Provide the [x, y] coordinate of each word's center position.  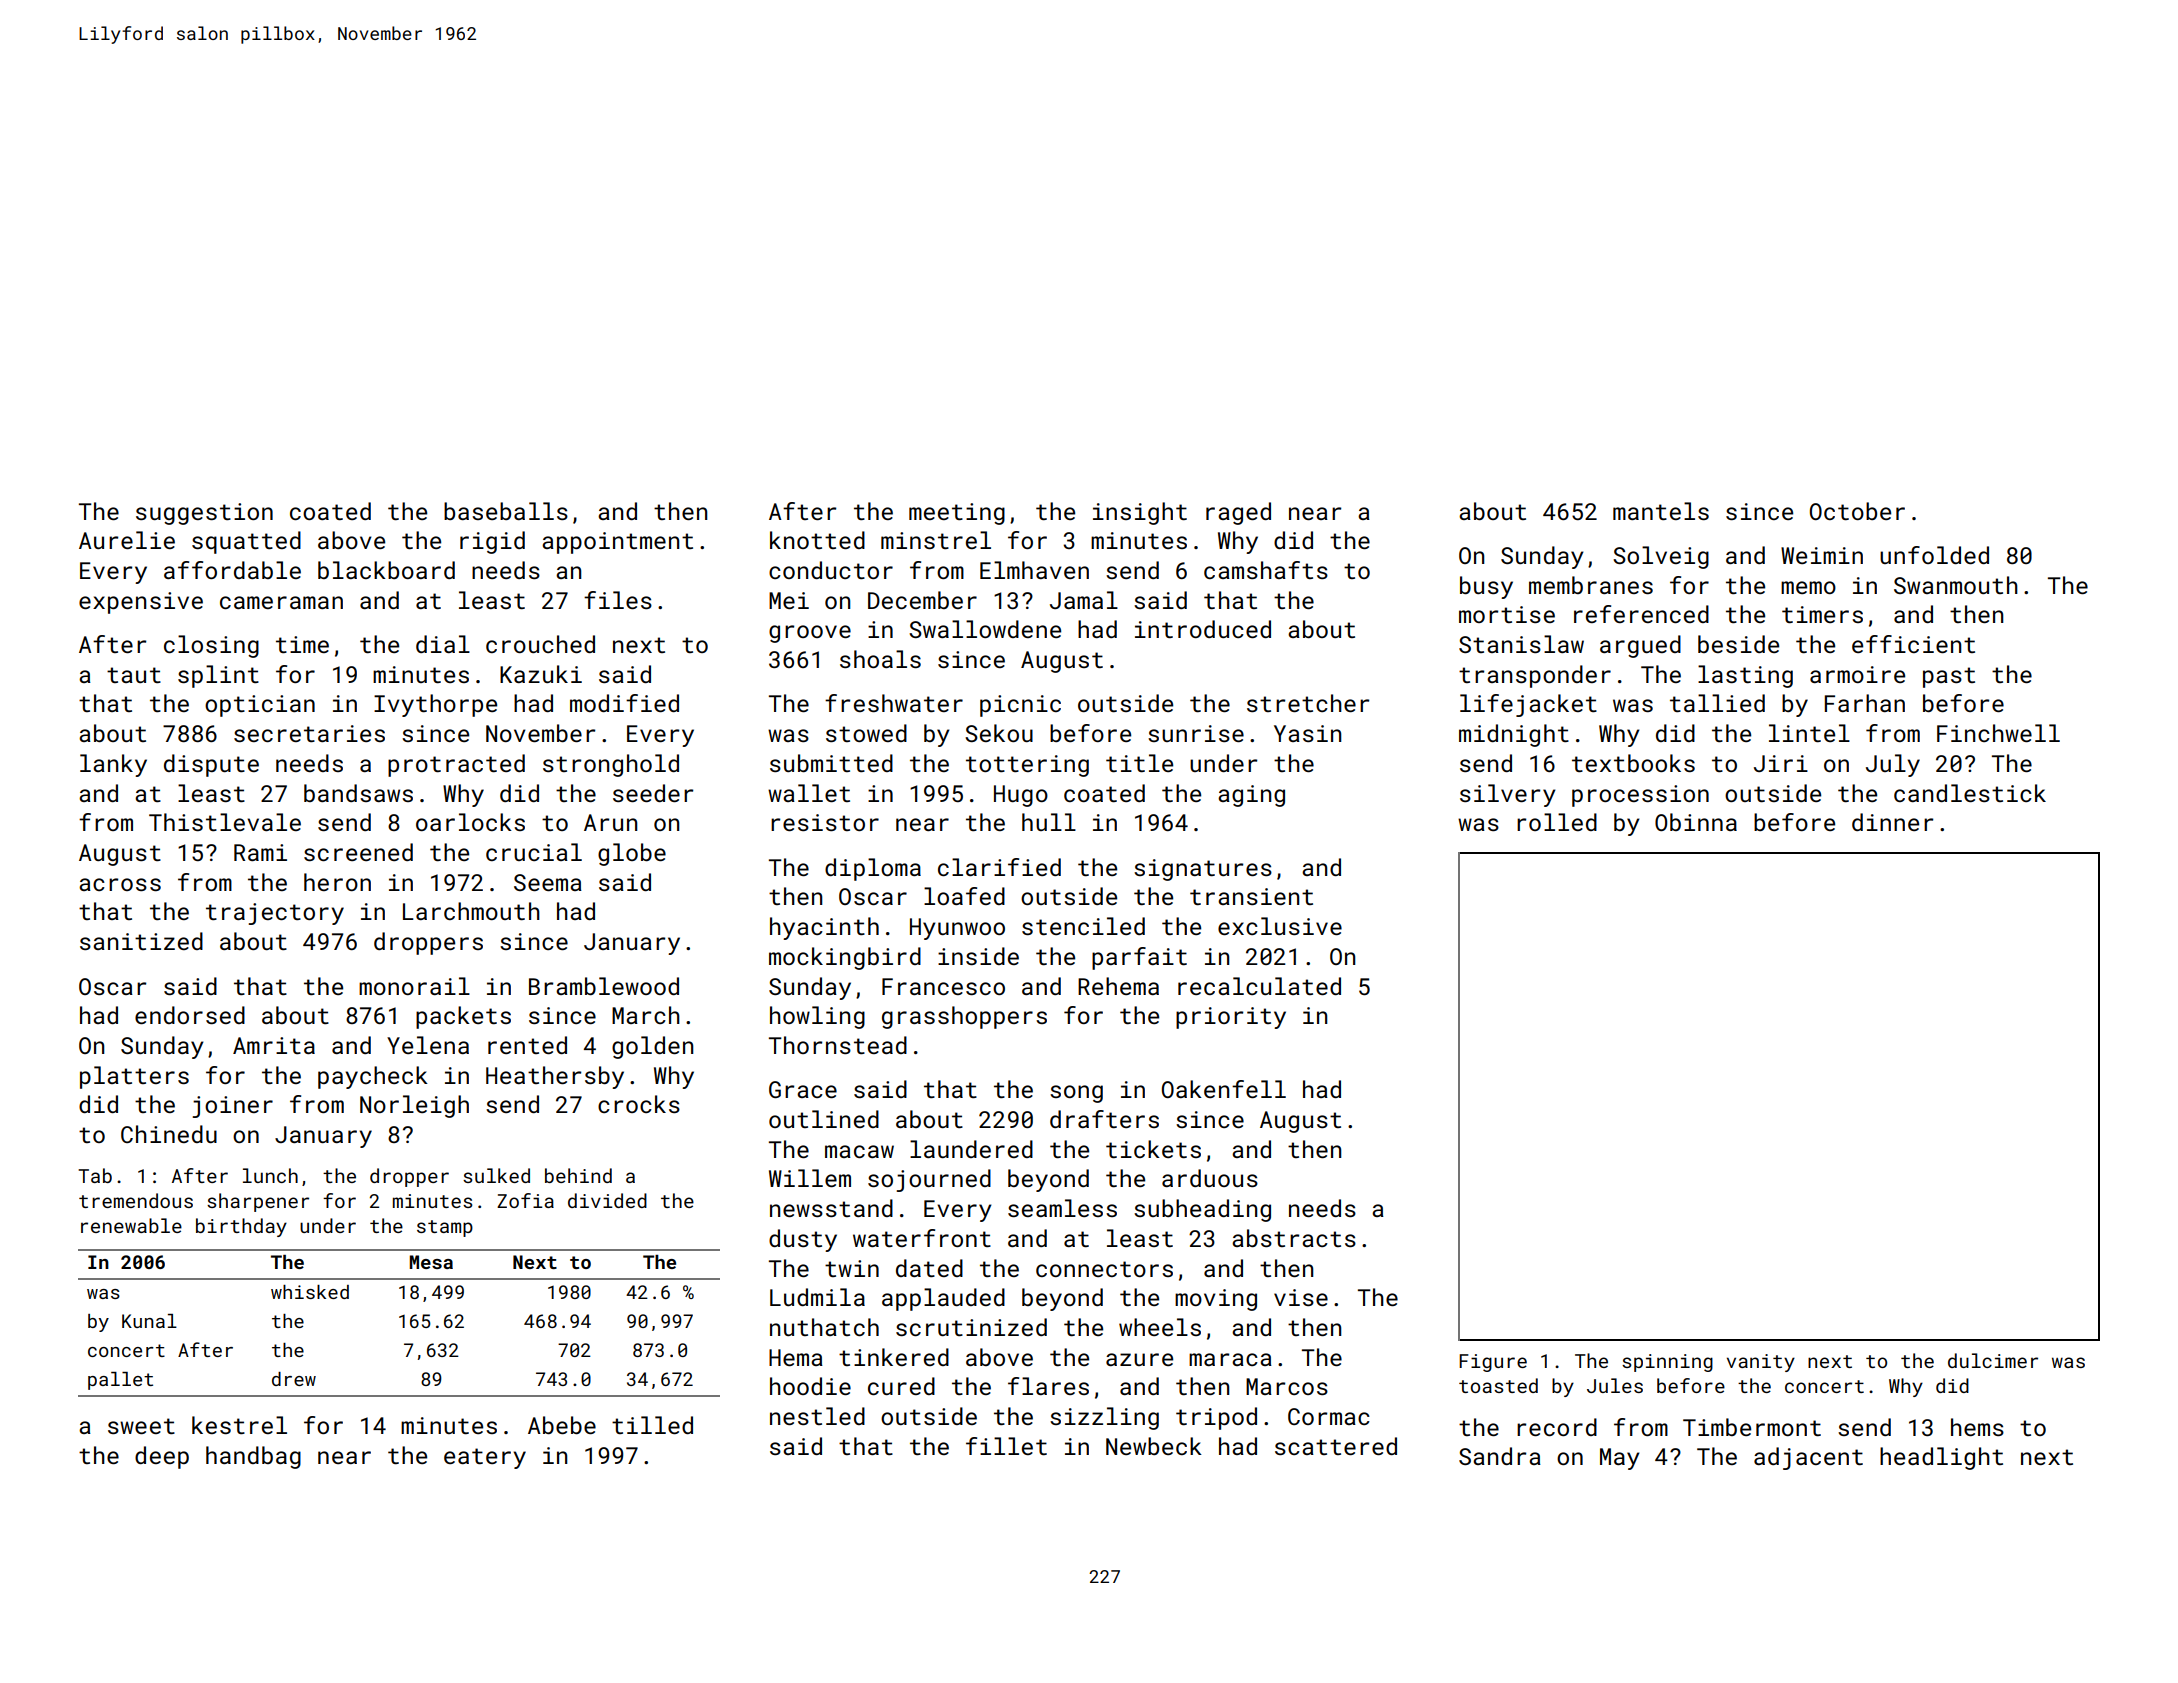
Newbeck [1154, 1446]
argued [1640, 646]
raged [1238, 513]
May [1620, 1459]
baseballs [506, 511]
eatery [485, 1458]
